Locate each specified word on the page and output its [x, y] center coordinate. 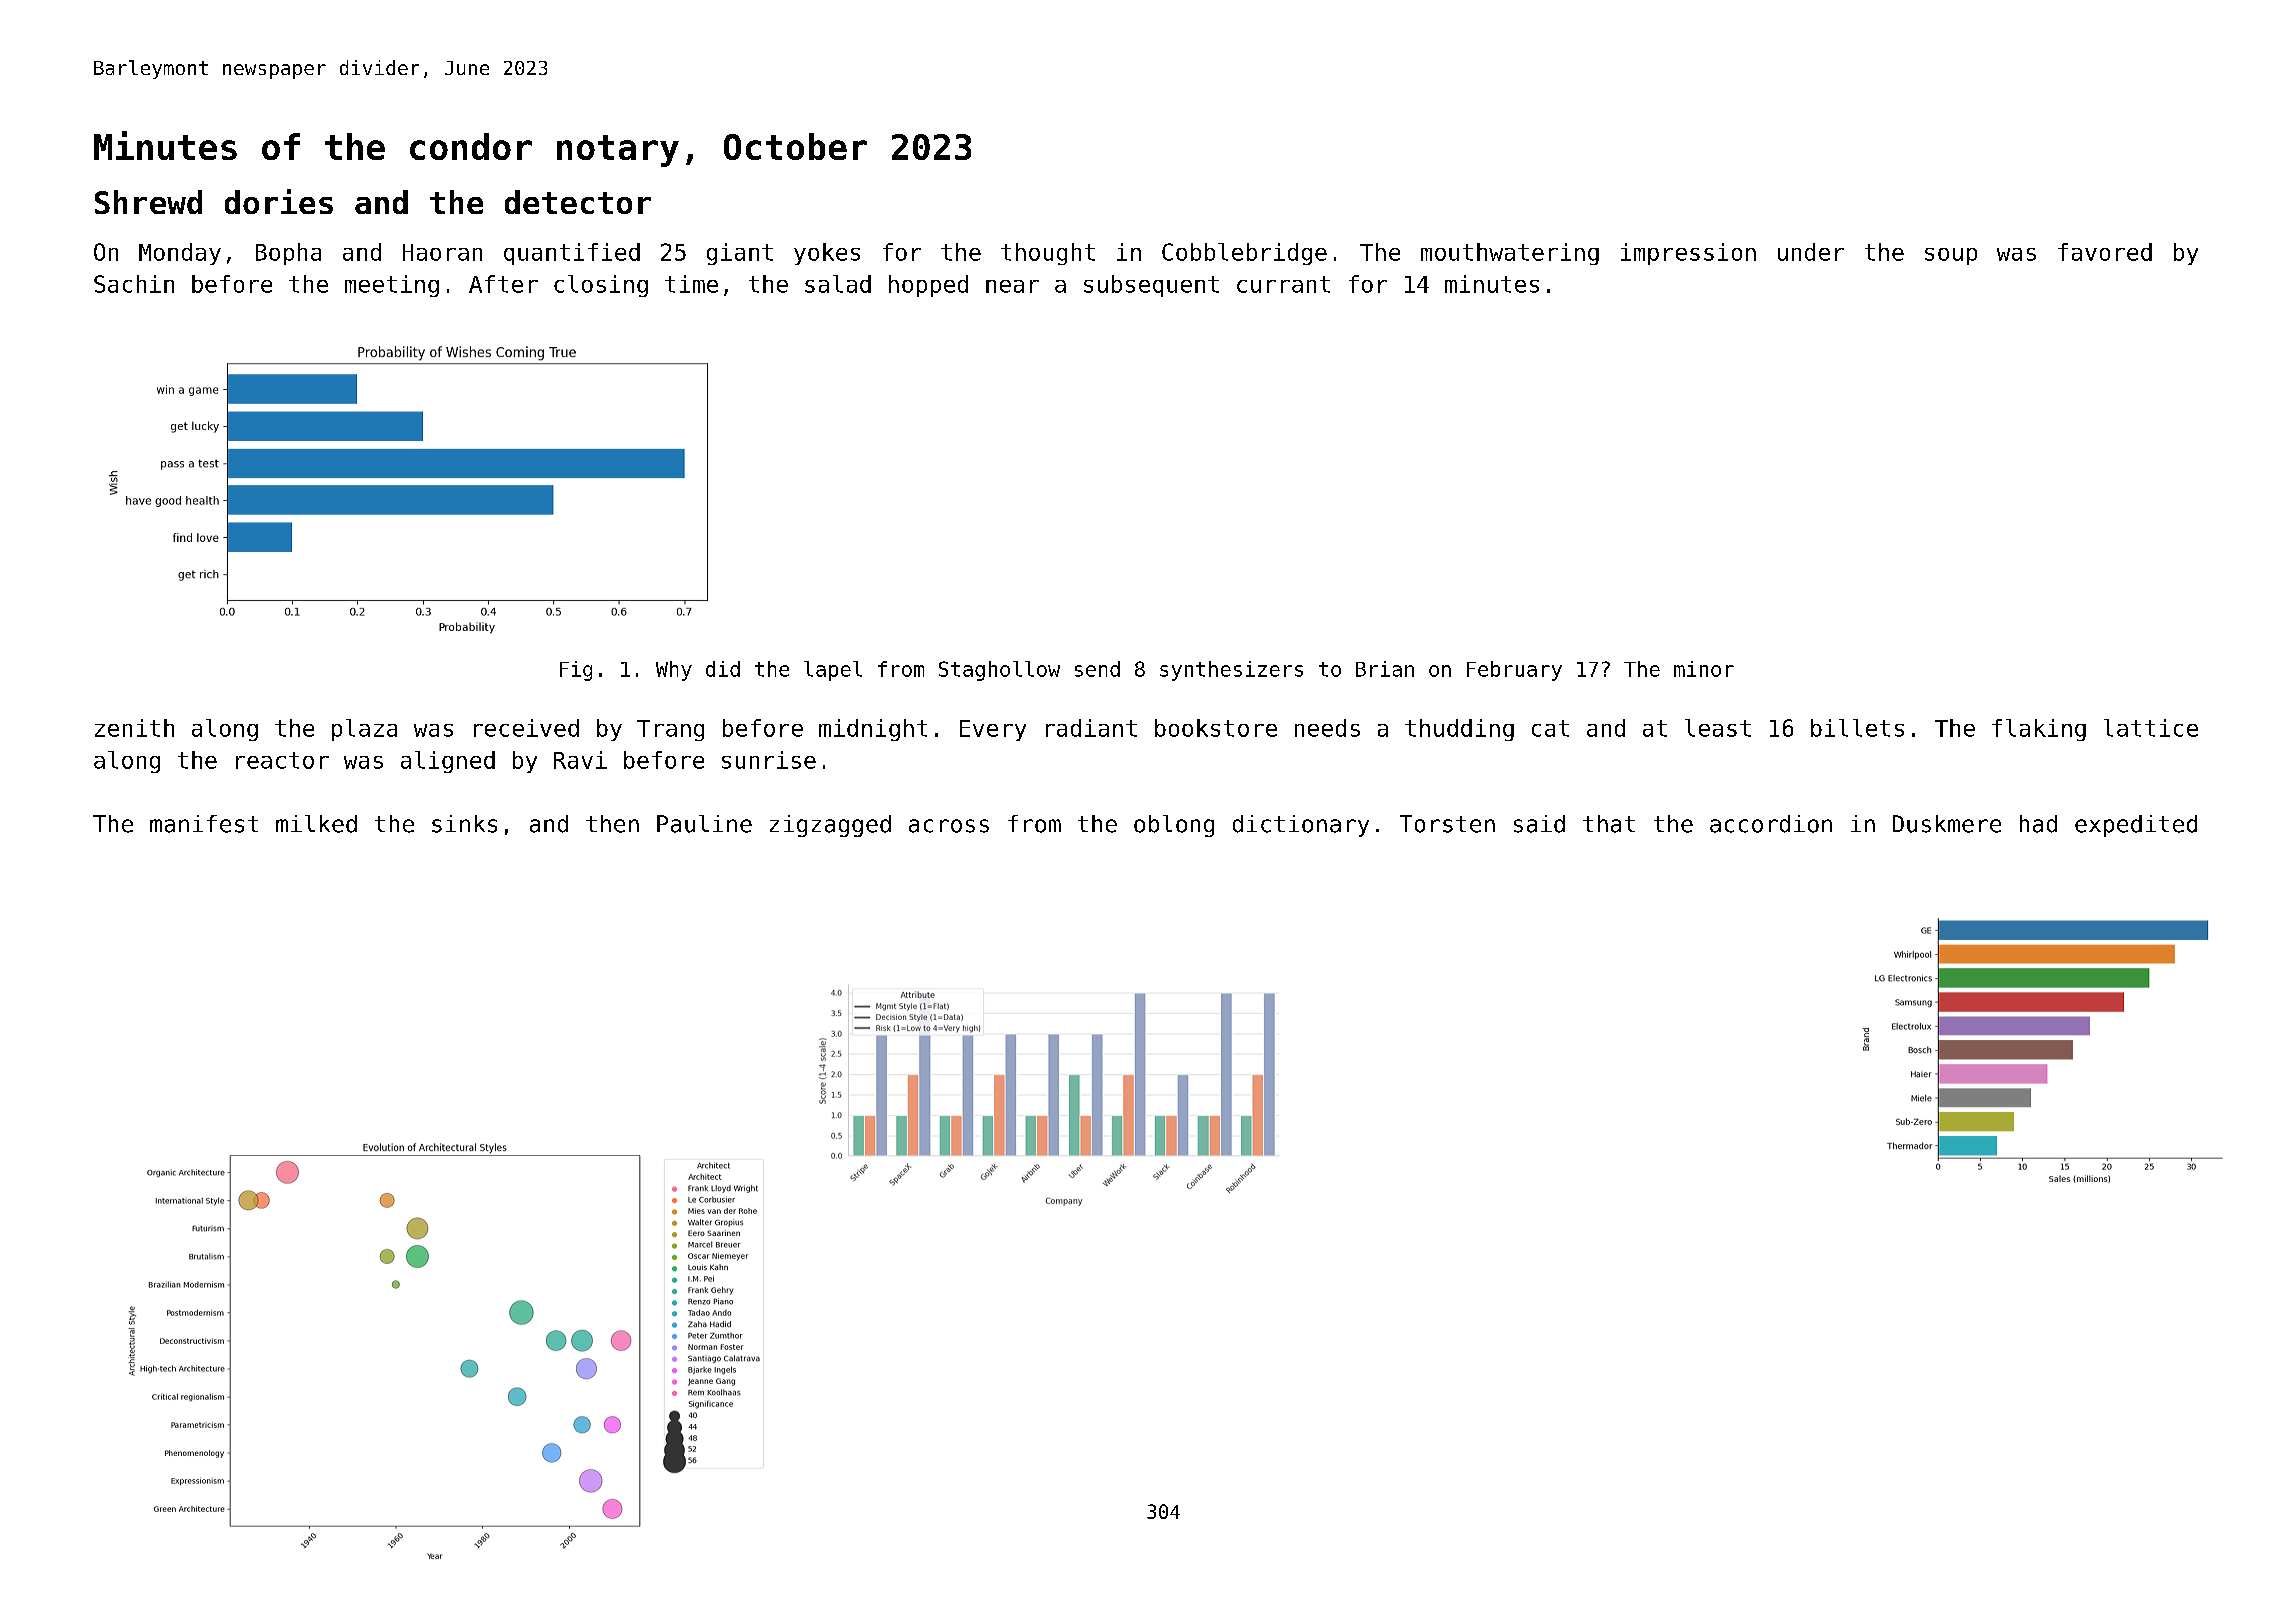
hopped [928, 286]
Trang [670, 730]
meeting [392, 286]
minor [1704, 669]
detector [578, 202]
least [1718, 728]
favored [2105, 252]
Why [674, 671]
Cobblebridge [1244, 254]
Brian [1385, 669]
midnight [873, 730]
